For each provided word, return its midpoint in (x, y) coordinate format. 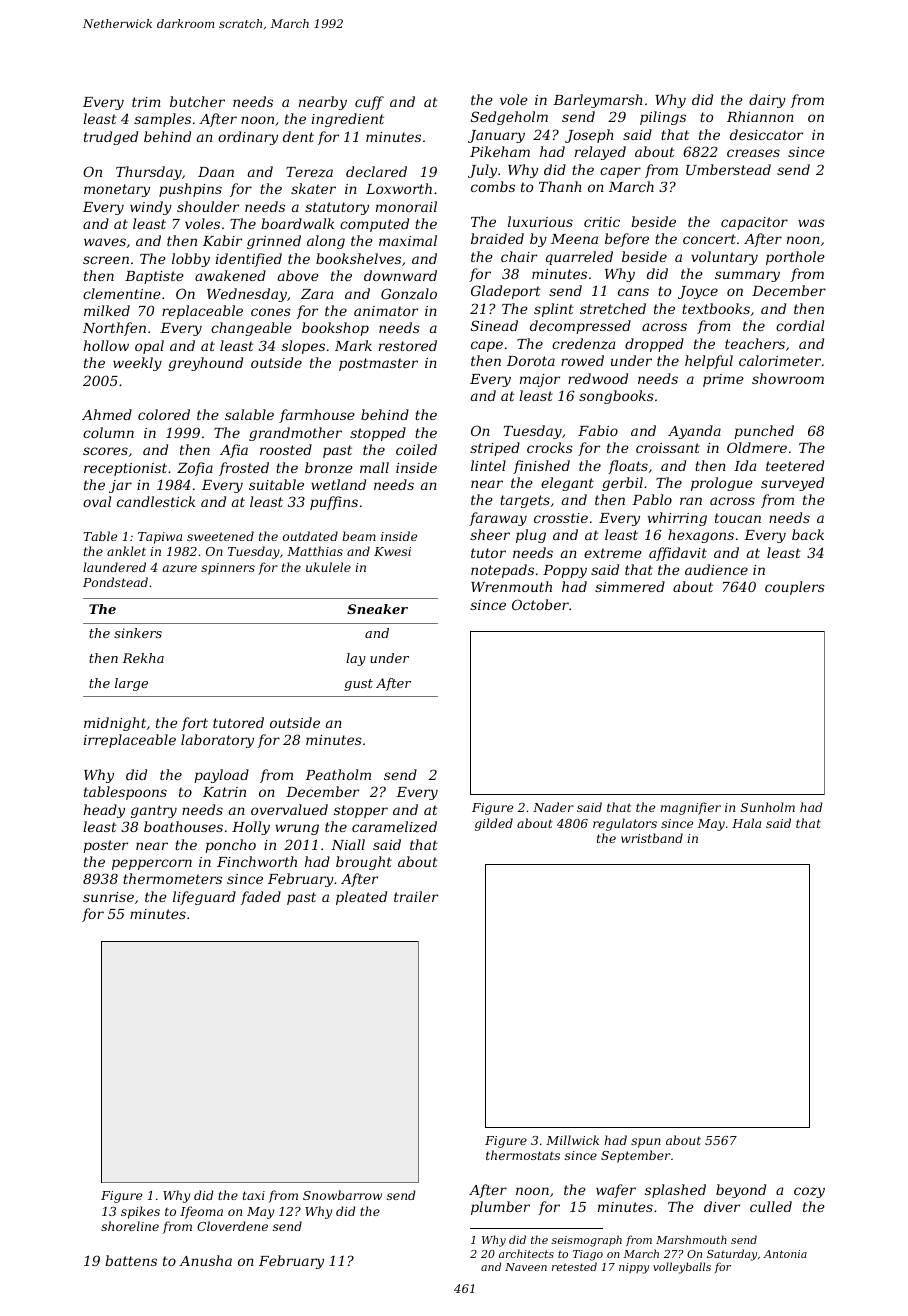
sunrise (108, 897)
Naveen (526, 1267)
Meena (574, 239)
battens (131, 1260)
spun (646, 1143)
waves (105, 242)
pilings (663, 118)
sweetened (220, 536)
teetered (795, 465)
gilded (494, 824)
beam (359, 536)
